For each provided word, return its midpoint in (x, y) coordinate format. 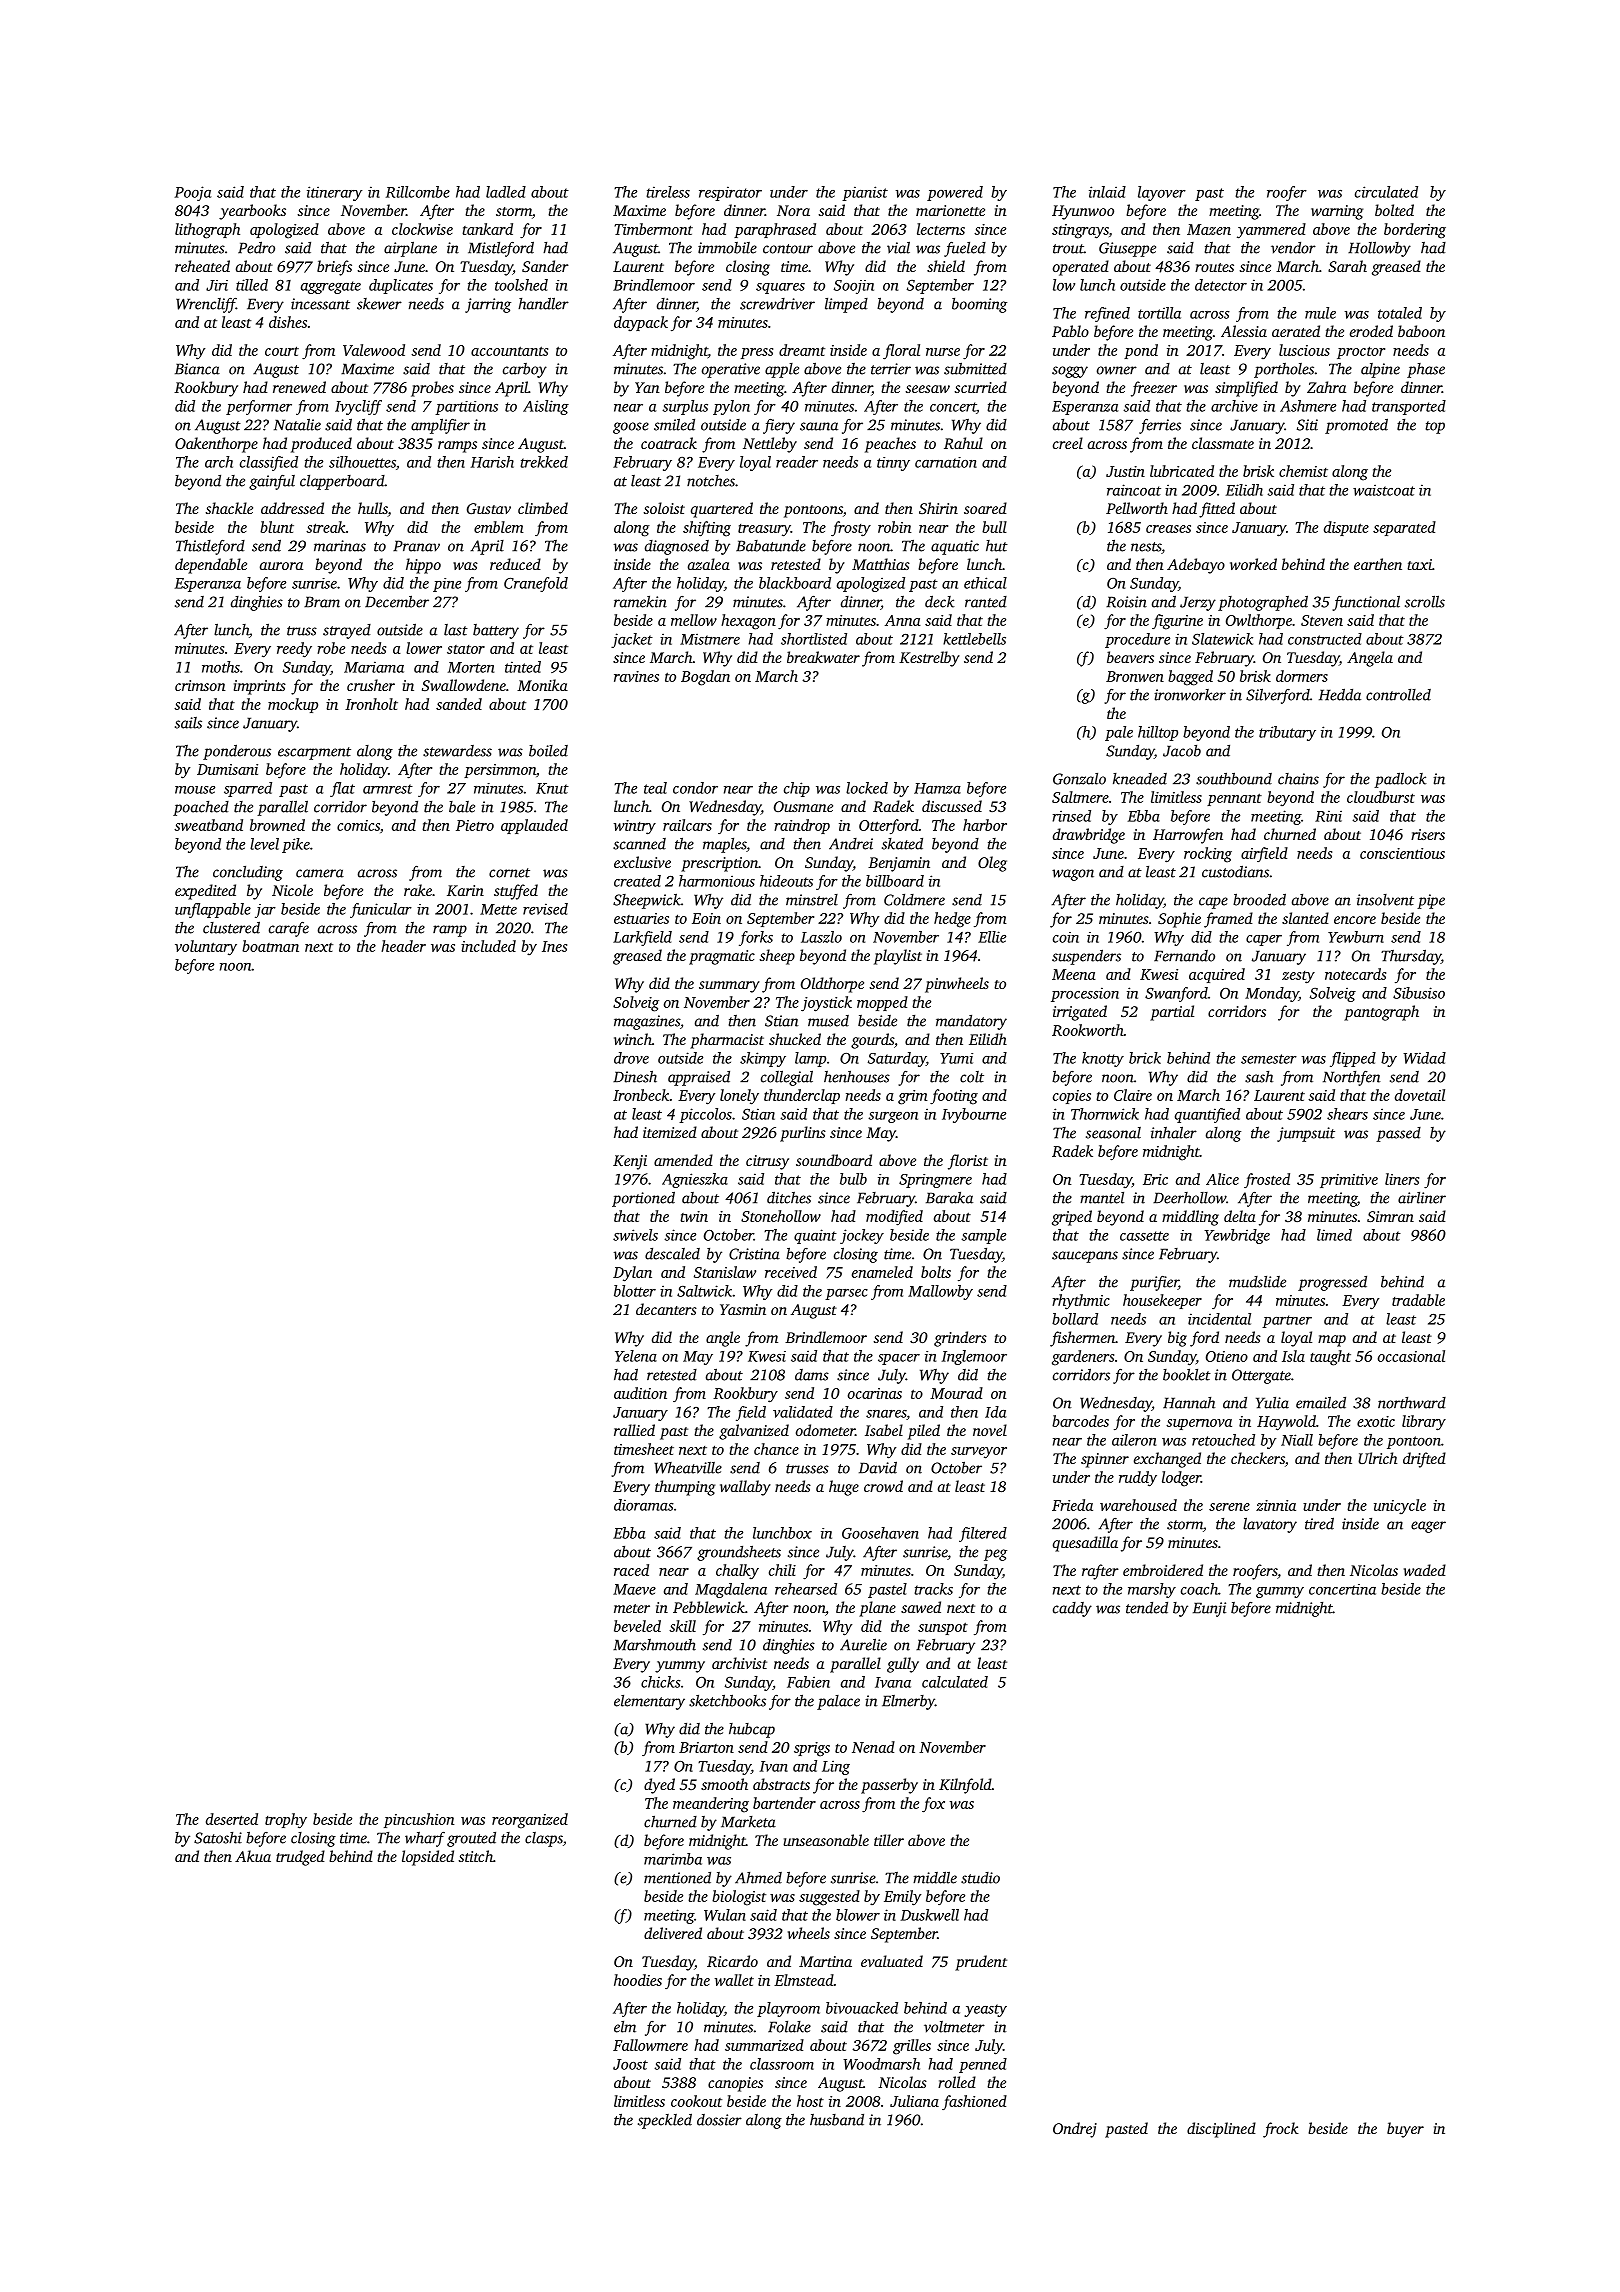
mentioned (677, 1878)
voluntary (206, 948)
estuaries (641, 918)
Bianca (197, 369)
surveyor (979, 1453)
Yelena (636, 1356)
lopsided (428, 1858)
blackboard (795, 583)
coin (1066, 937)
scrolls (1425, 601)
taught (1330, 1358)
